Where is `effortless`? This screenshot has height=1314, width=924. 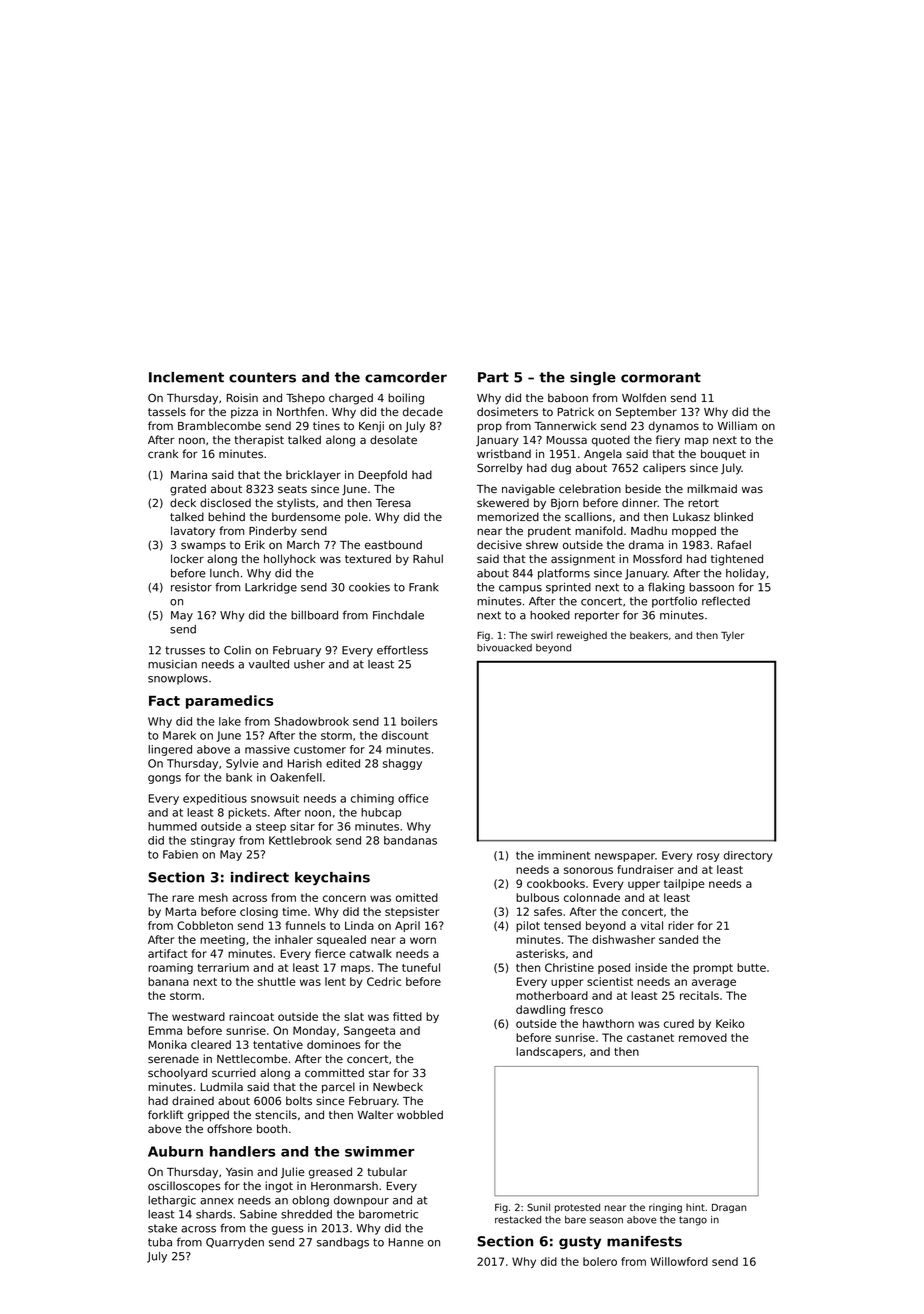 effortless is located at coordinates (402, 650).
